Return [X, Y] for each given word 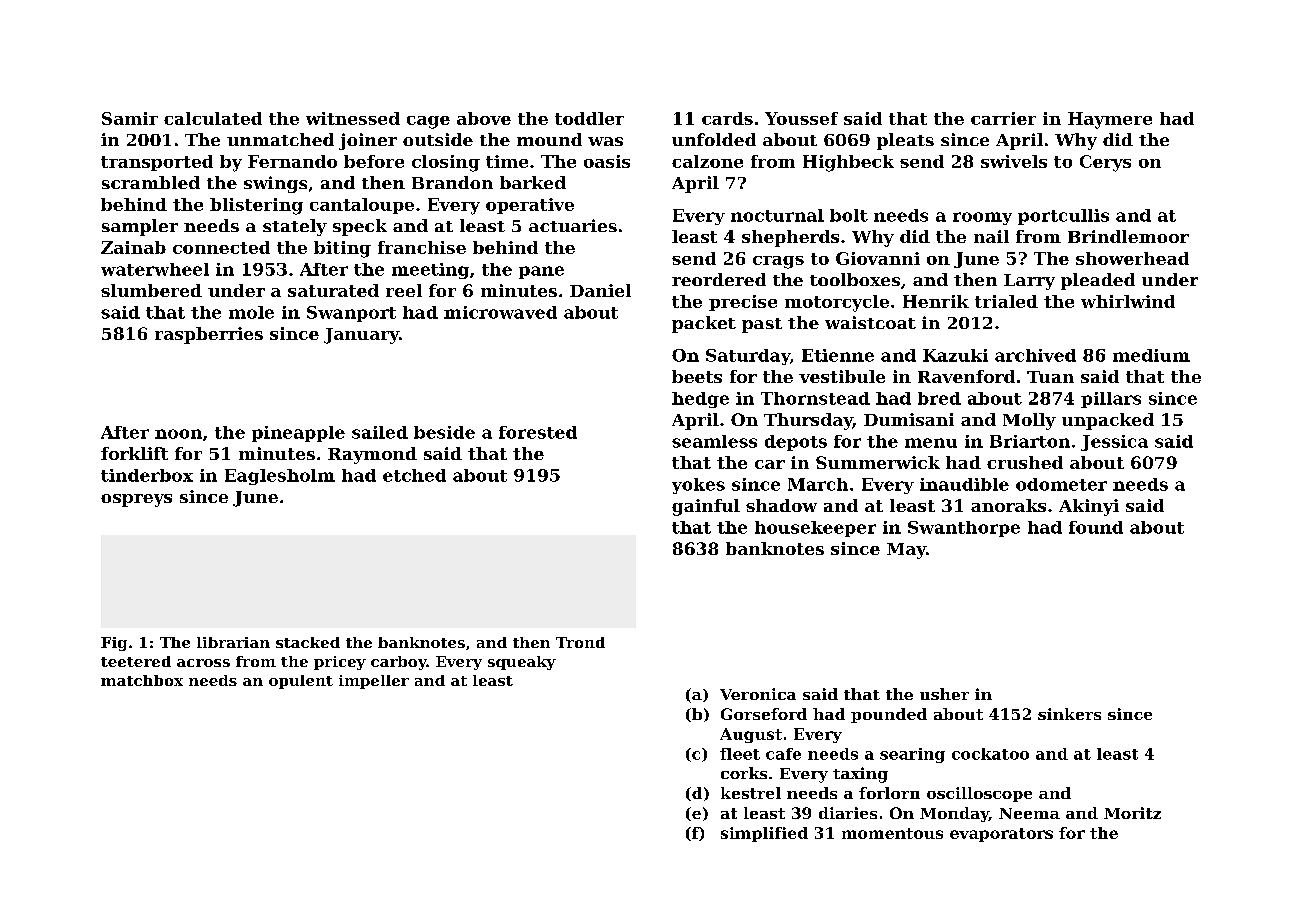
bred [939, 398]
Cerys [1105, 163]
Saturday [748, 357]
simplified [764, 834]
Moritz [1132, 813]
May [906, 551]
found [1096, 527]
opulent [301, 682]
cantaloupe [362, 206]
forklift [134, 453]
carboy [399, 663]
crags [778, 262]
